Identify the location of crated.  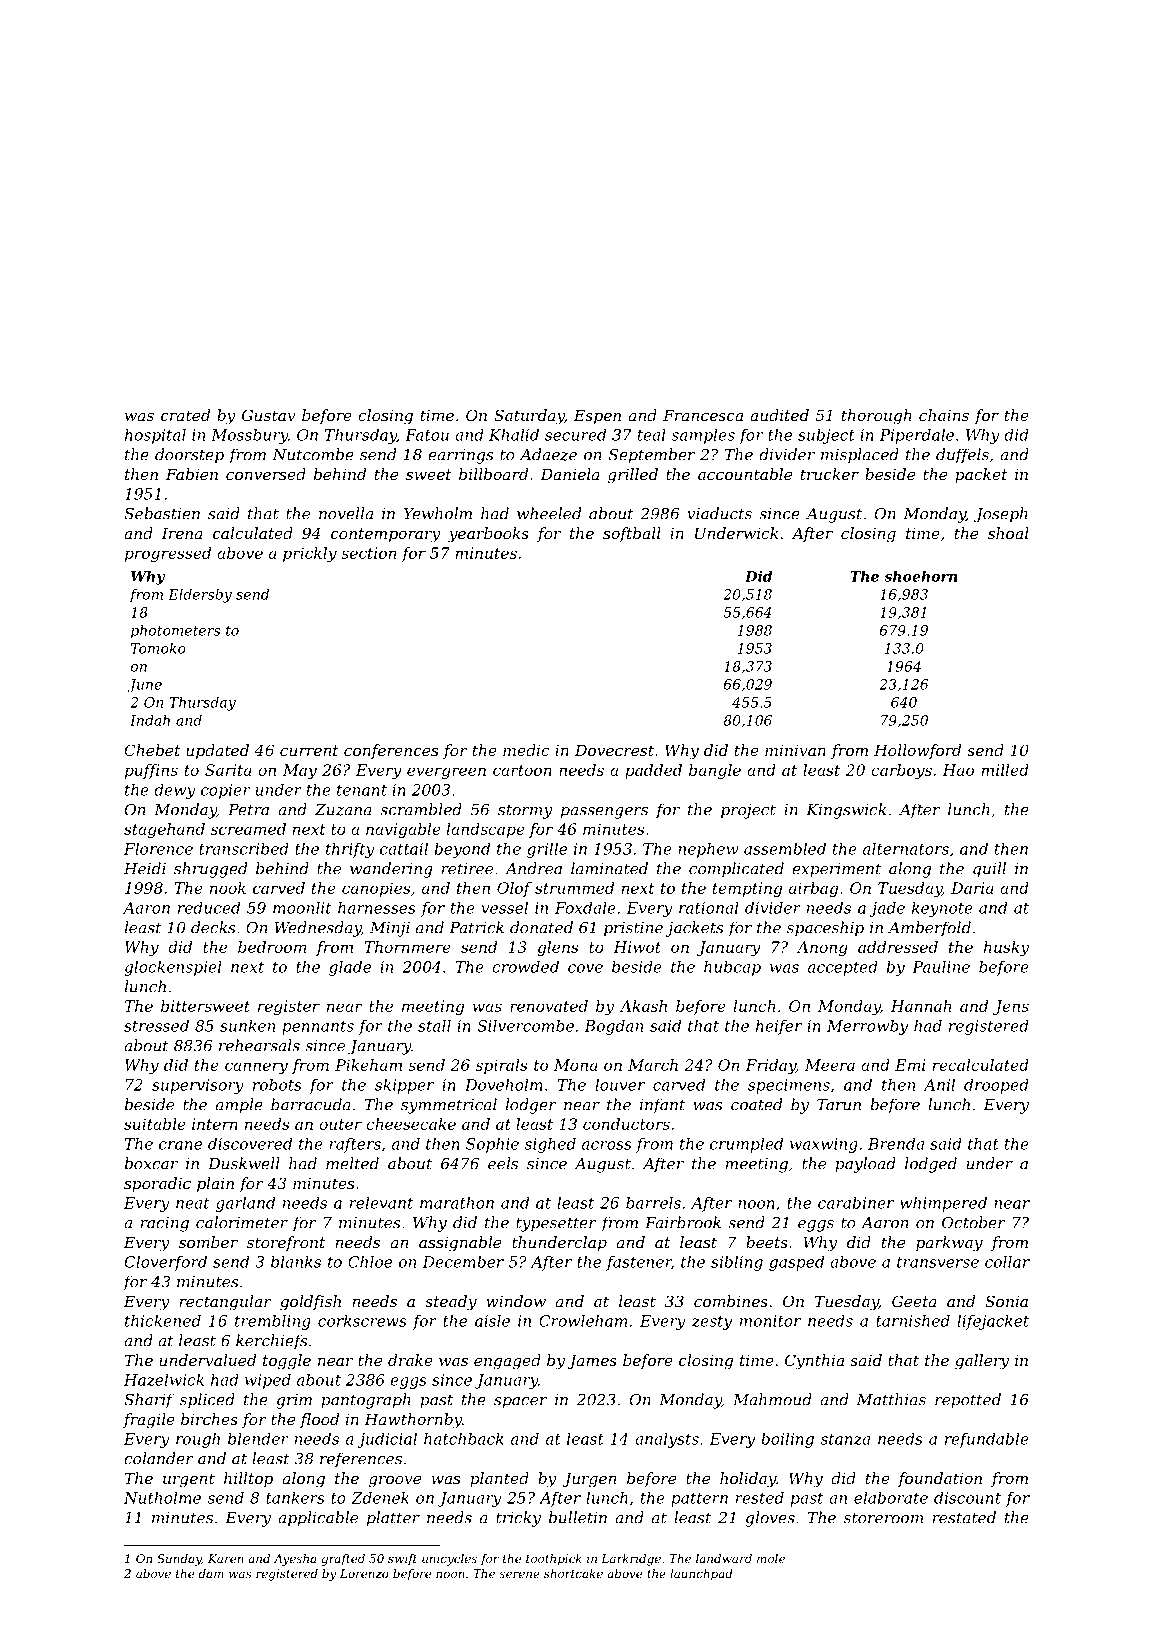
(185, 415).
